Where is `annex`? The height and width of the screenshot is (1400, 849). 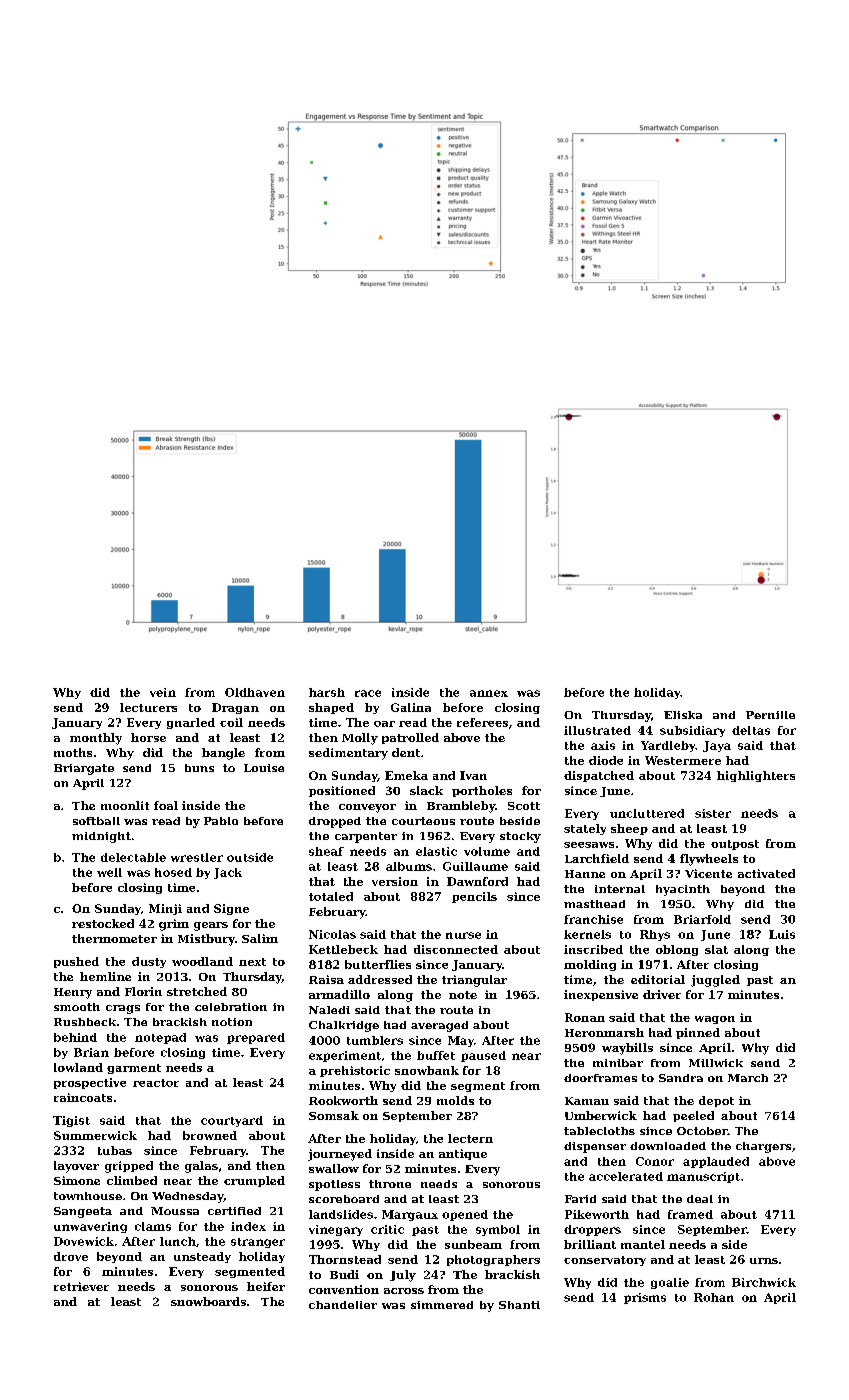
annex is located at coordinates (489, 693).
